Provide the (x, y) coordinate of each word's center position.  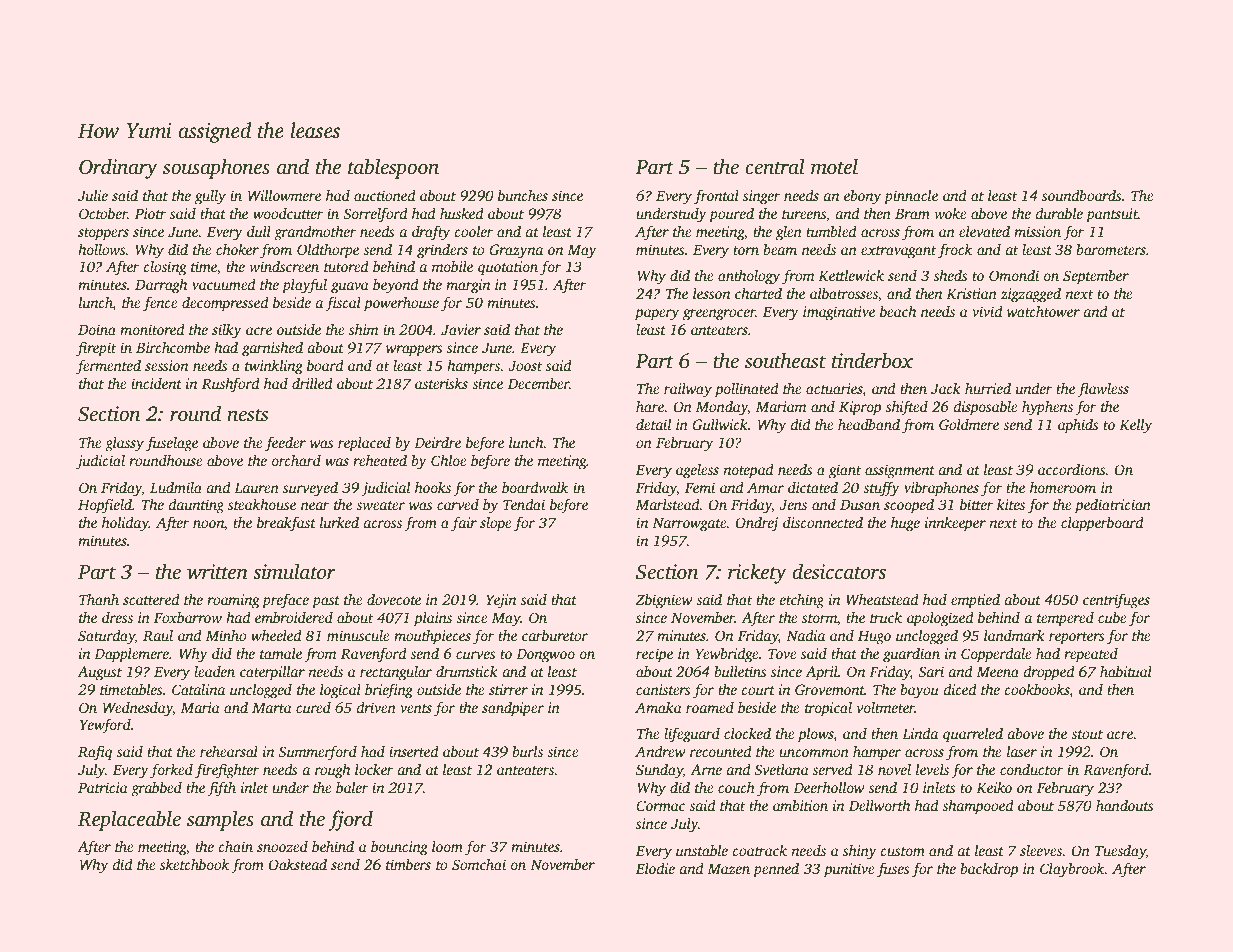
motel (834, 166)
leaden (214, 671)
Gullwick (720, 424)
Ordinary (118, 168)
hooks (433, 487)
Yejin (501, 601)
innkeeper (955, 524)
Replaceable (129, 820)
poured (731, 215)
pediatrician (1113, 506)
